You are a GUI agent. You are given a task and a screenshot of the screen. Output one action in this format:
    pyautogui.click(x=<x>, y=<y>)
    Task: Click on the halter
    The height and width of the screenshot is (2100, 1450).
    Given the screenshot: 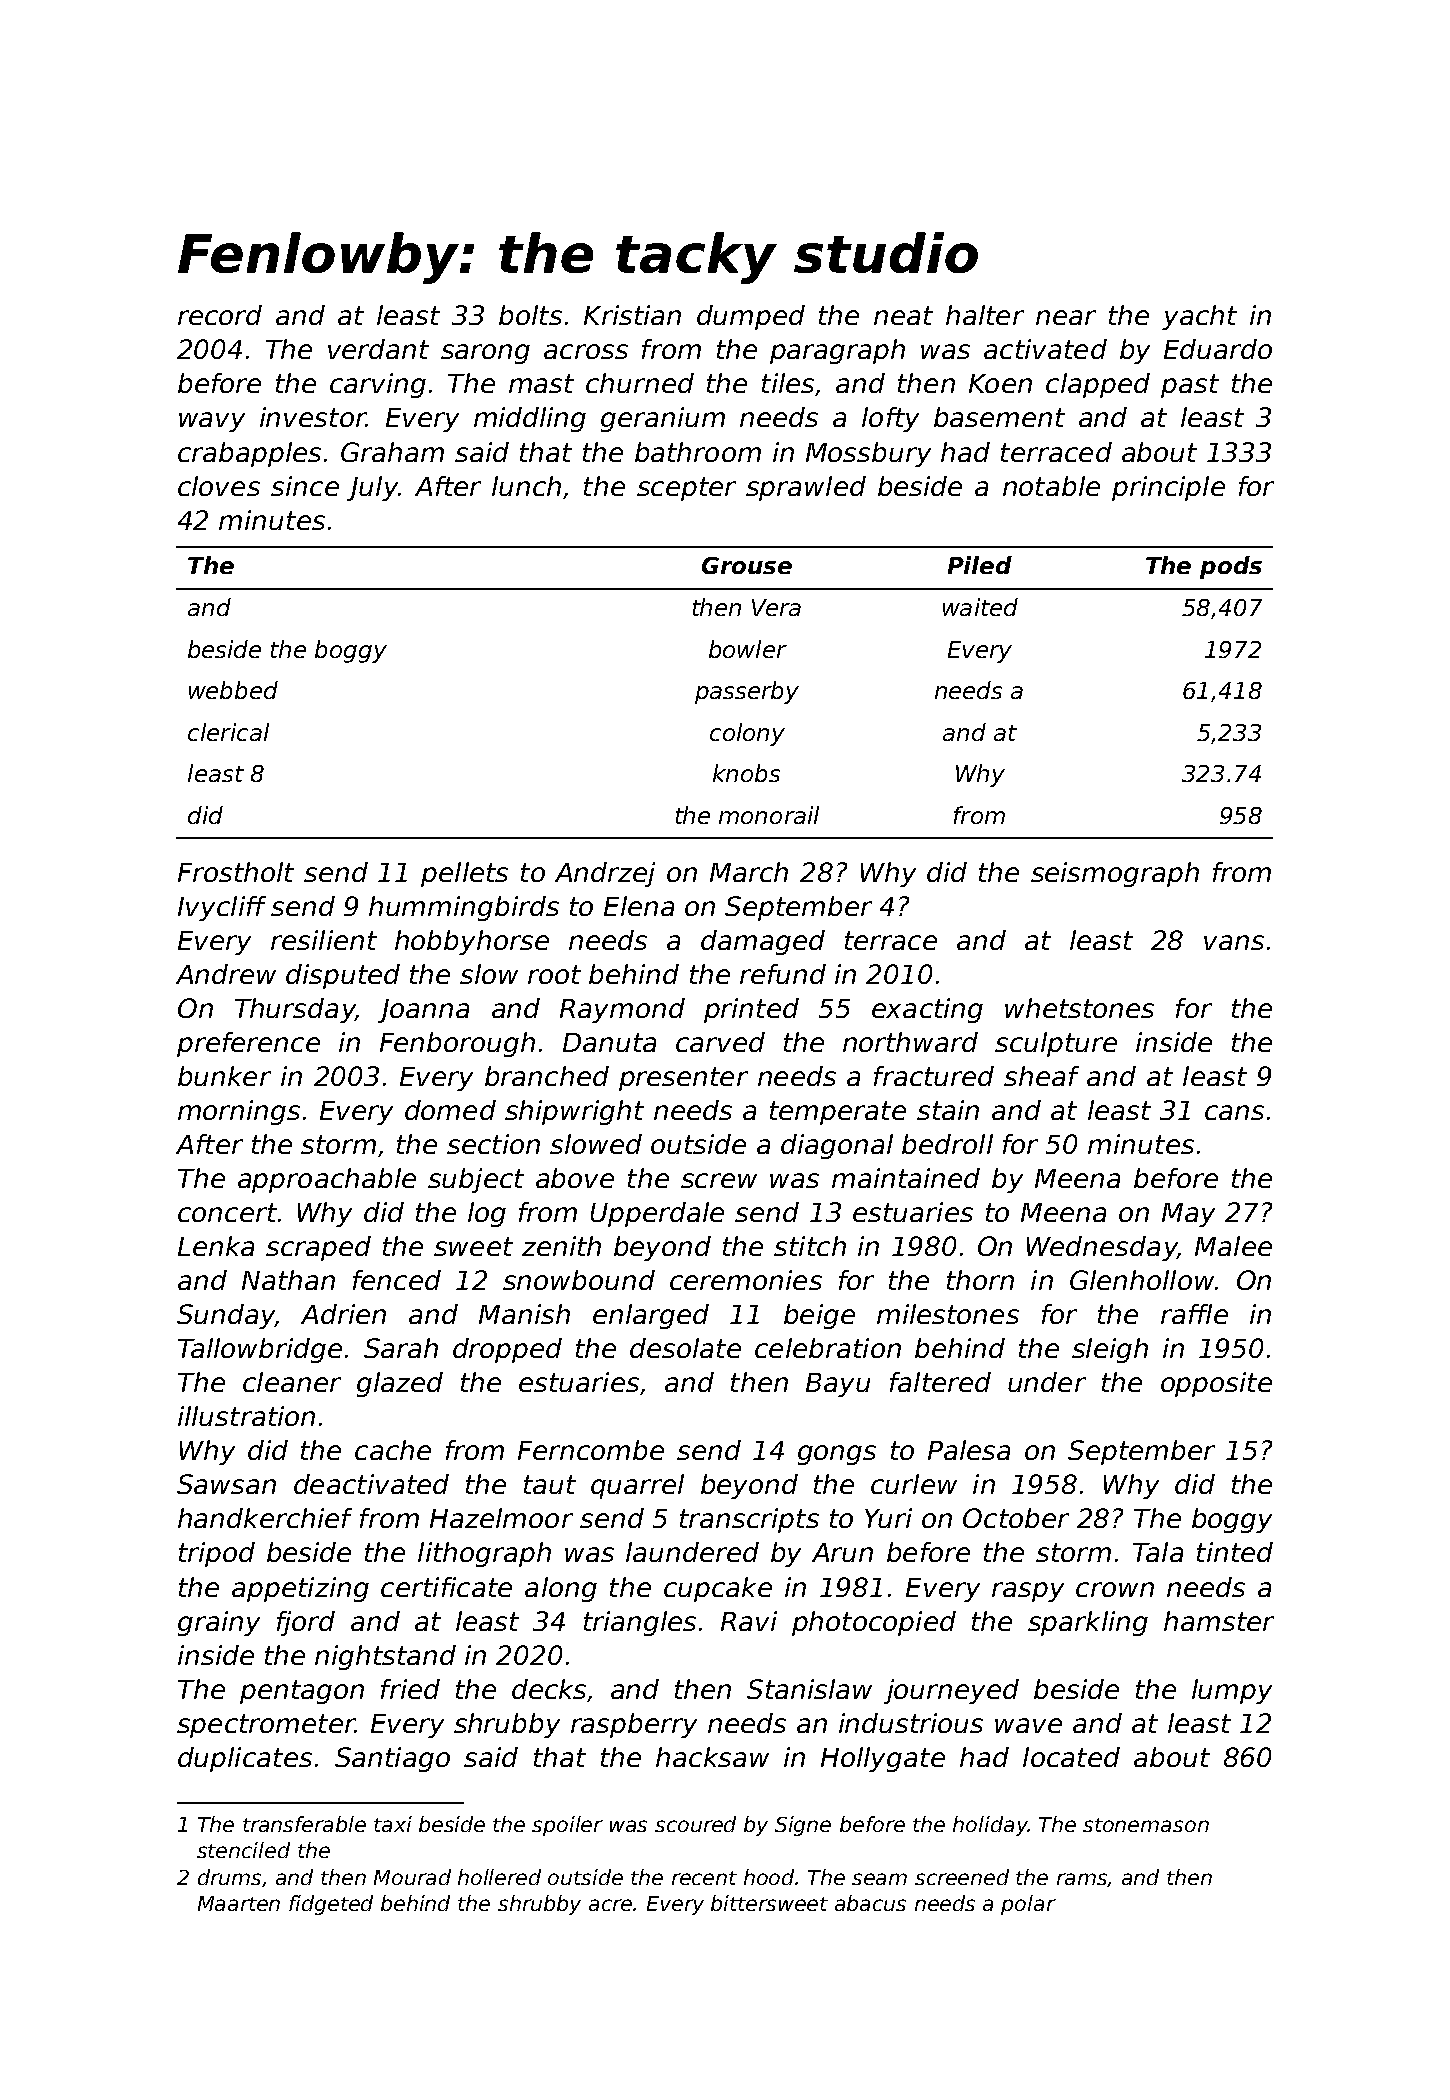 What is the action you would take?
    pyautogui.click(x=985, y=315)
